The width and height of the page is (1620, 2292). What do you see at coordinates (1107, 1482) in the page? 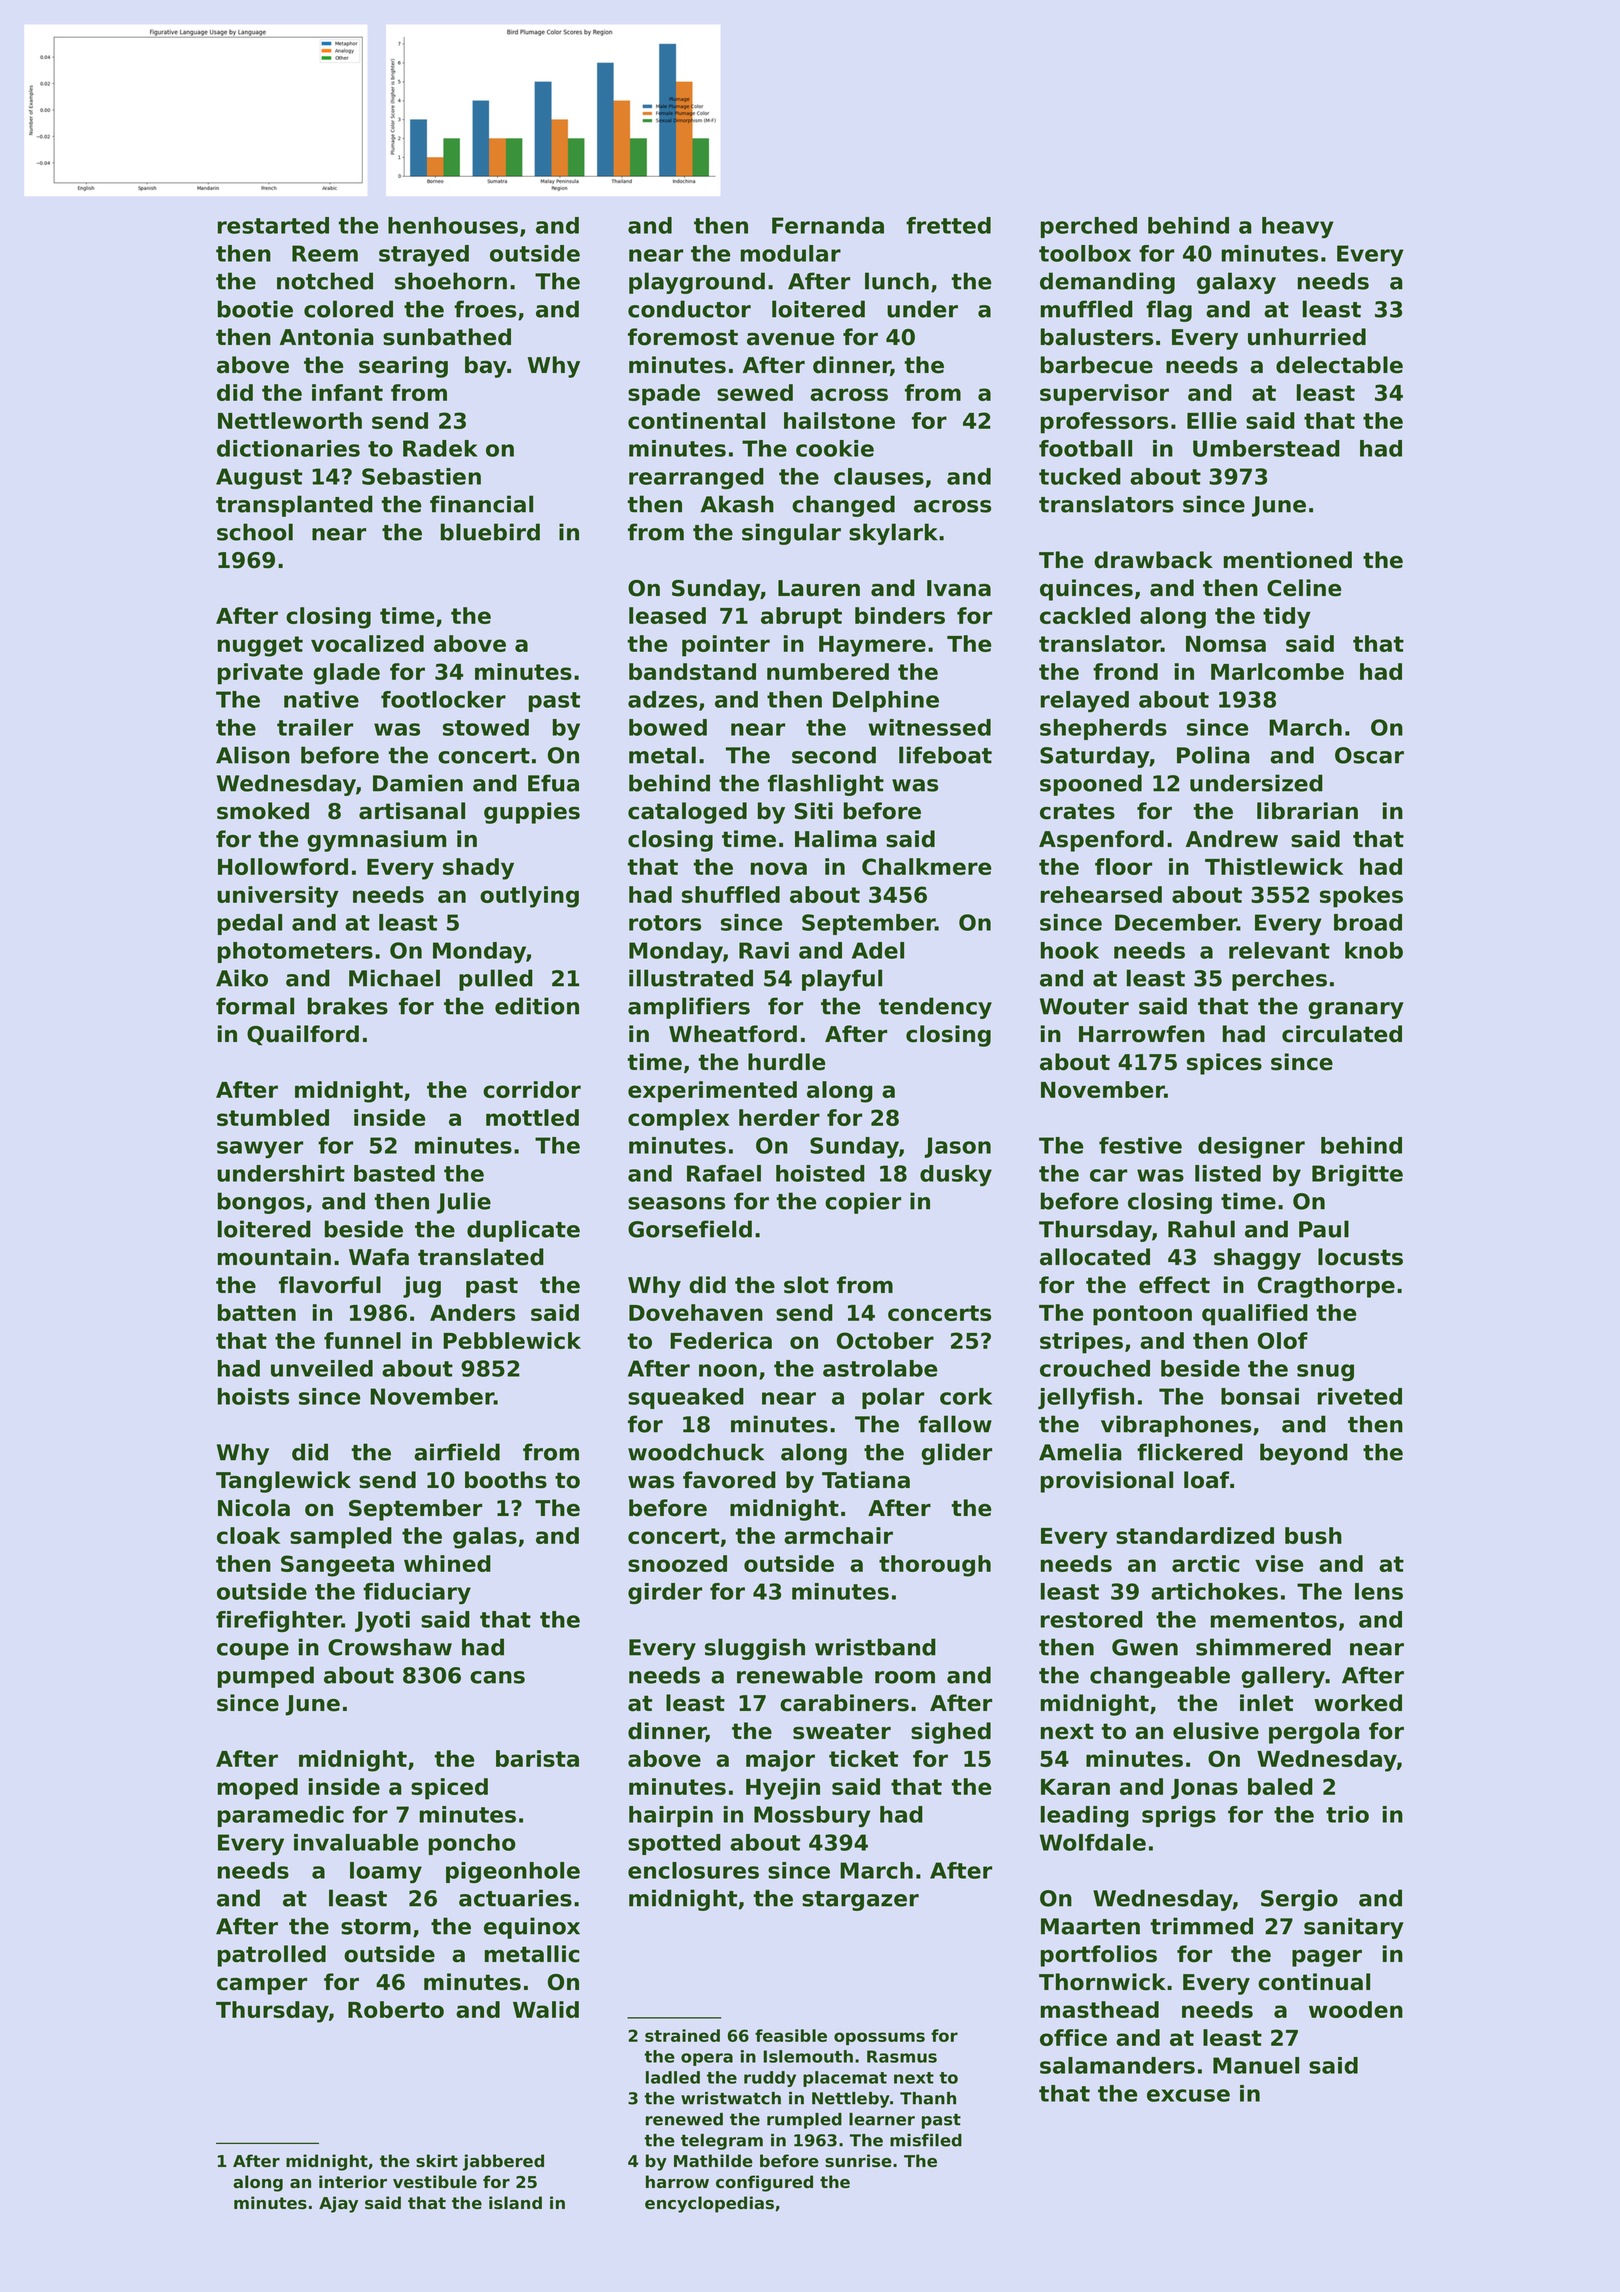
I see `provisional` at bounding box center [1107, 1482].
